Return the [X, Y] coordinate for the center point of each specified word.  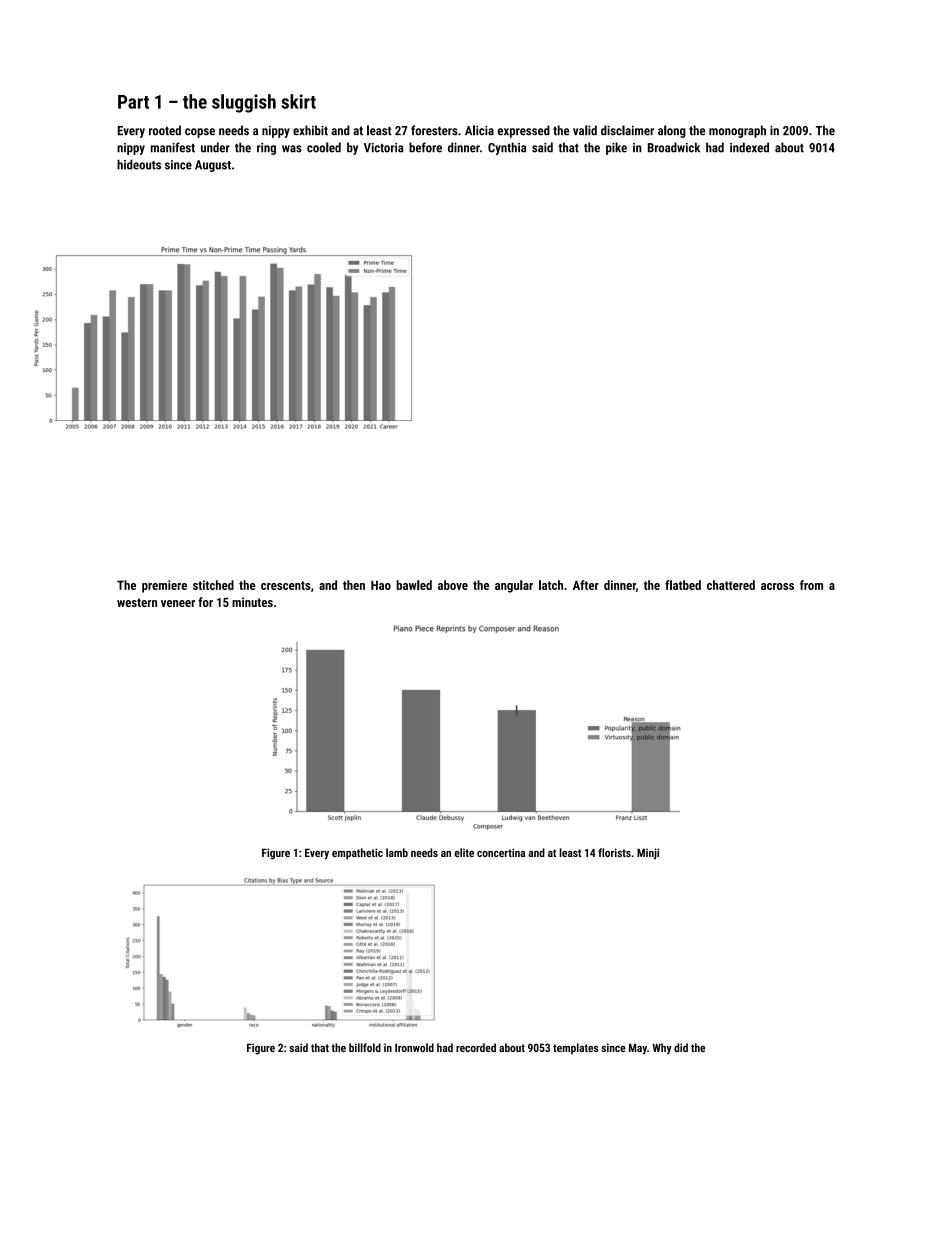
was [292, 149]
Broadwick [674, 147]
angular [514, 586]
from [811, 585]
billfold [365, 1047]
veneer [178, 603]
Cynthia [507, 148]
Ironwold [414, 1047]
